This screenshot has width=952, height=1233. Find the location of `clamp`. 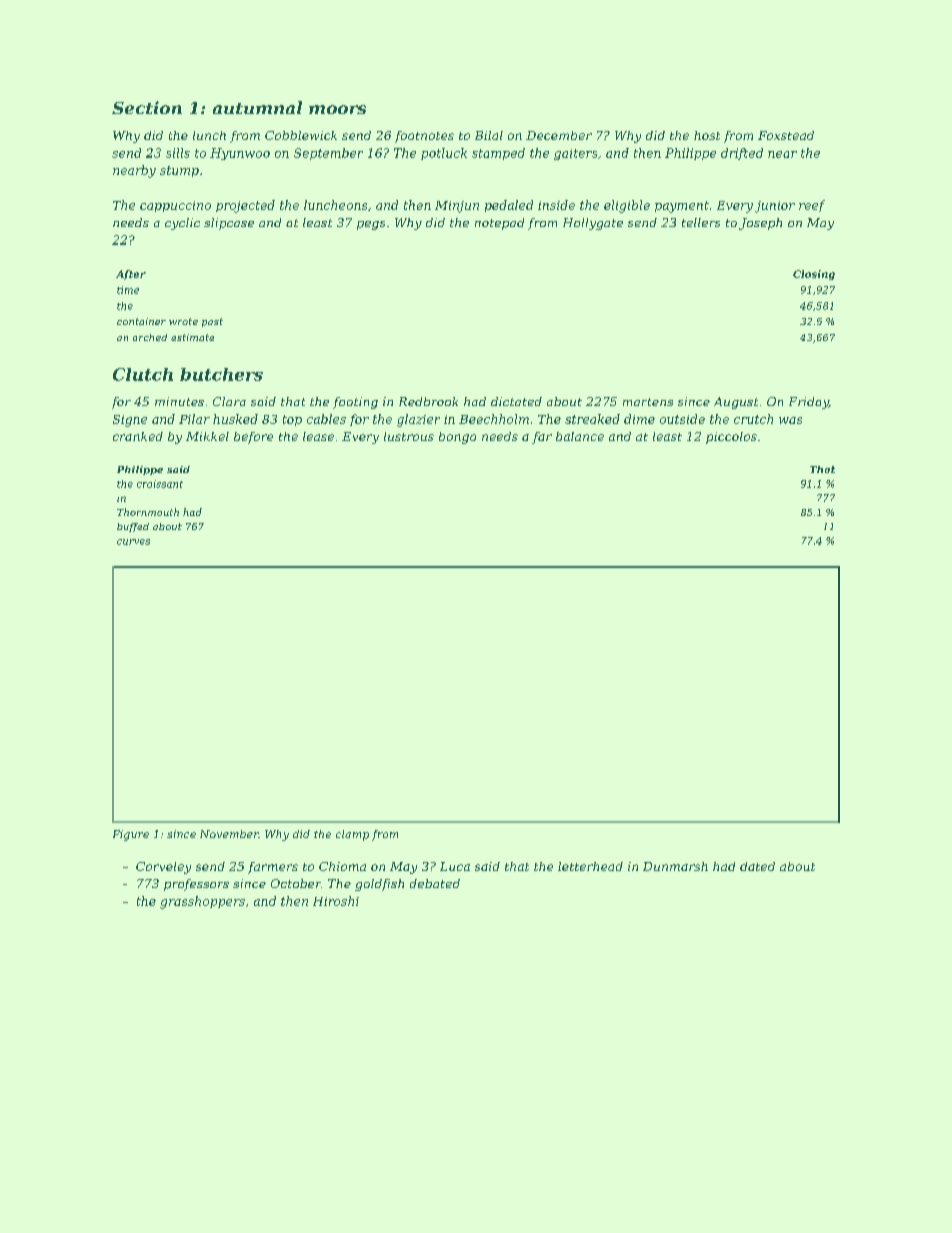

clamp is located at coordinates (352, 835).
